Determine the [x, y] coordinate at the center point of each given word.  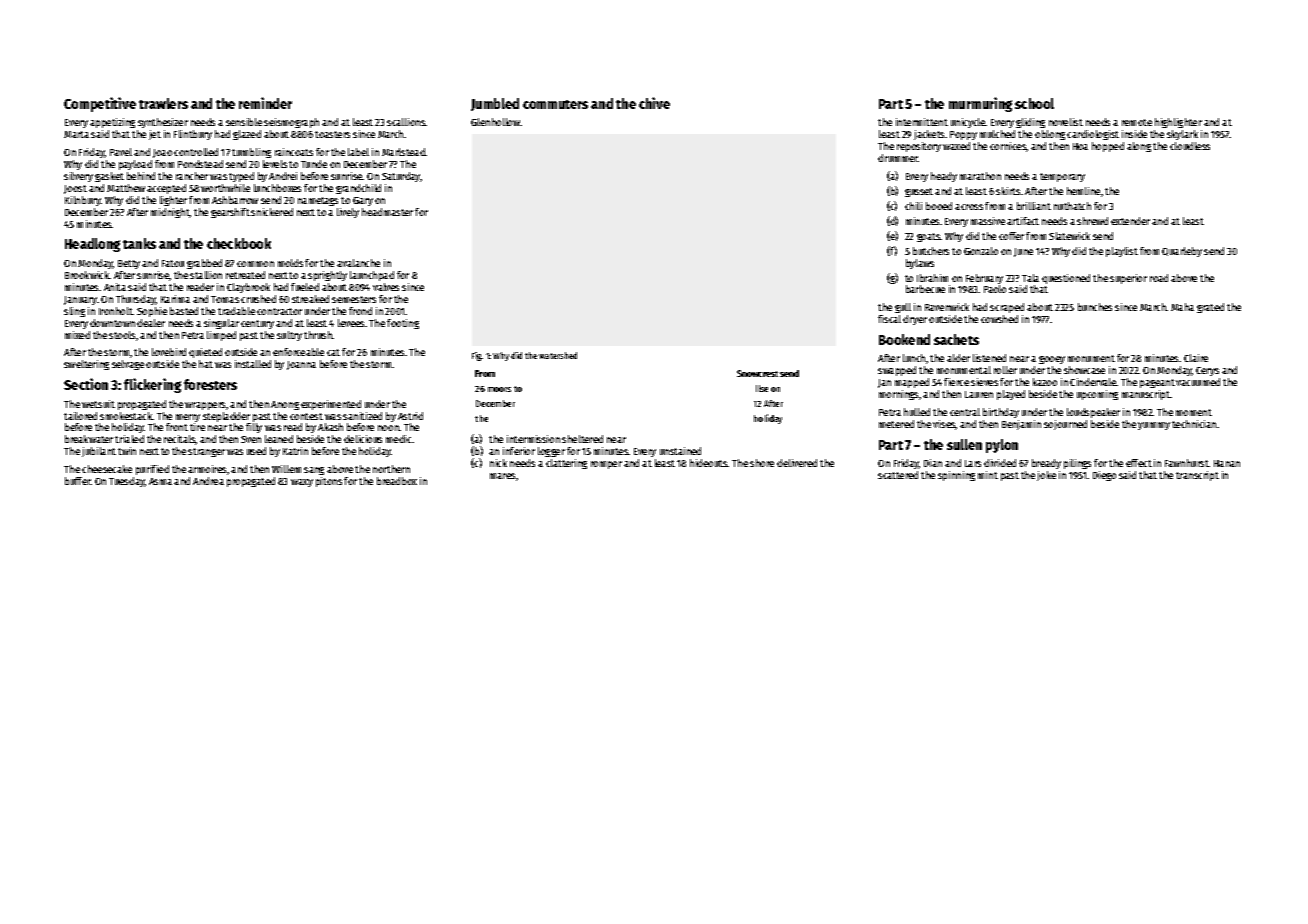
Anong [285, 405]
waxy [302, 483]
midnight [170, 213]
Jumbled [495, 104]
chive [654, 103]
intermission [533, 439]
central [965, 412]
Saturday [401, 177]
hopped [1108, 147]
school [1034, 103]
